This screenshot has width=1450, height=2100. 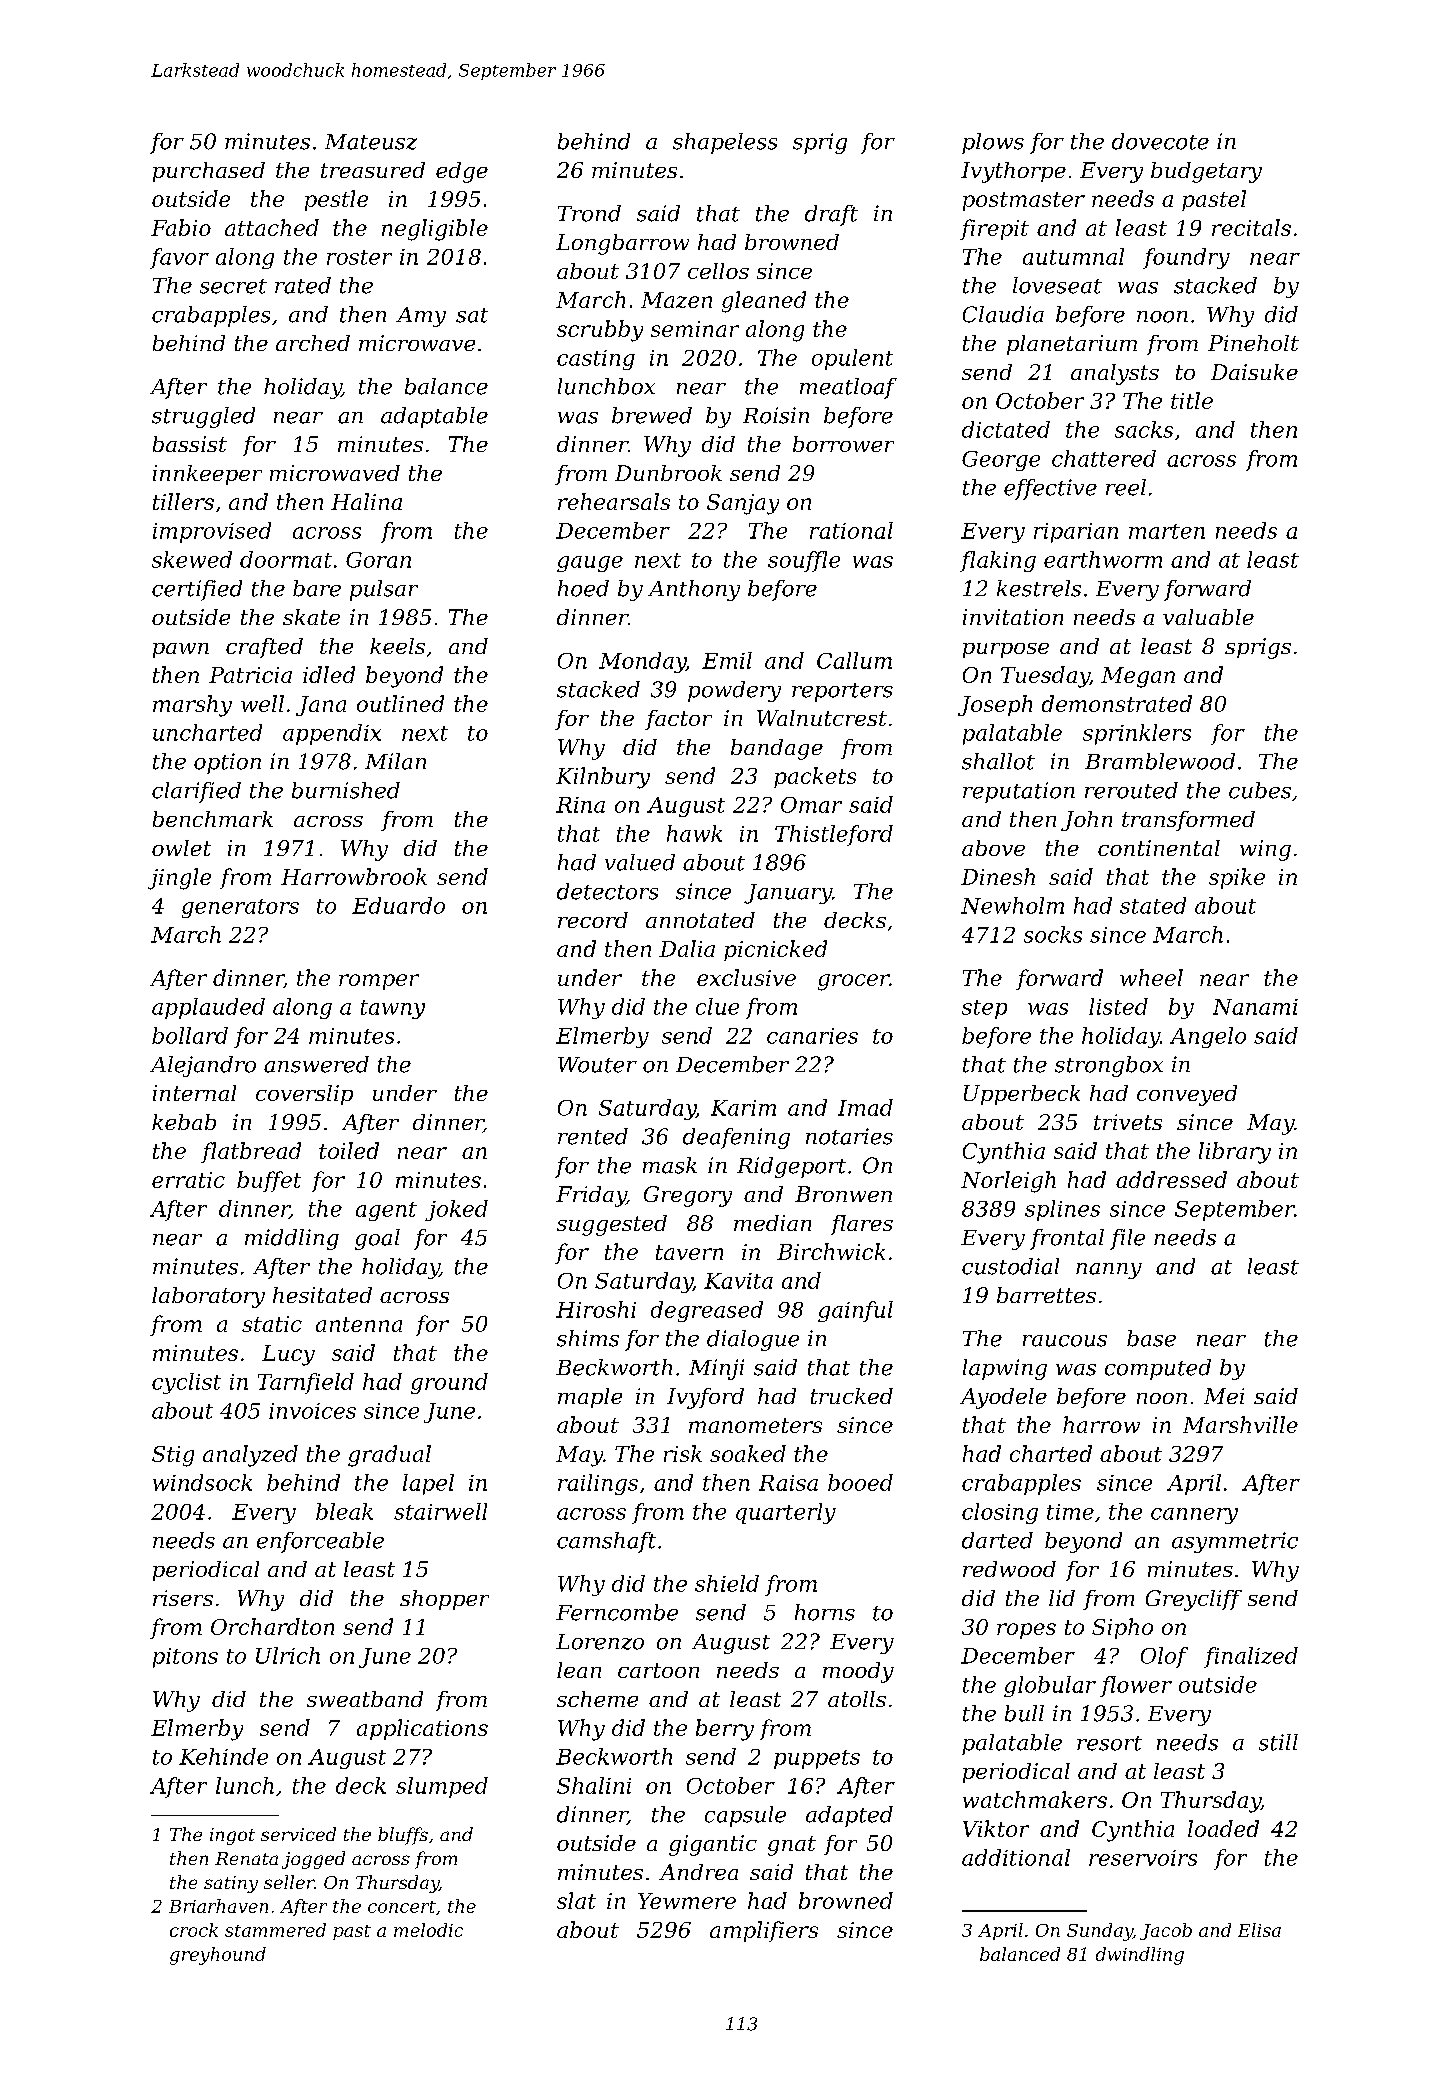 I want to click on rational, so click(x=851, y=530).
